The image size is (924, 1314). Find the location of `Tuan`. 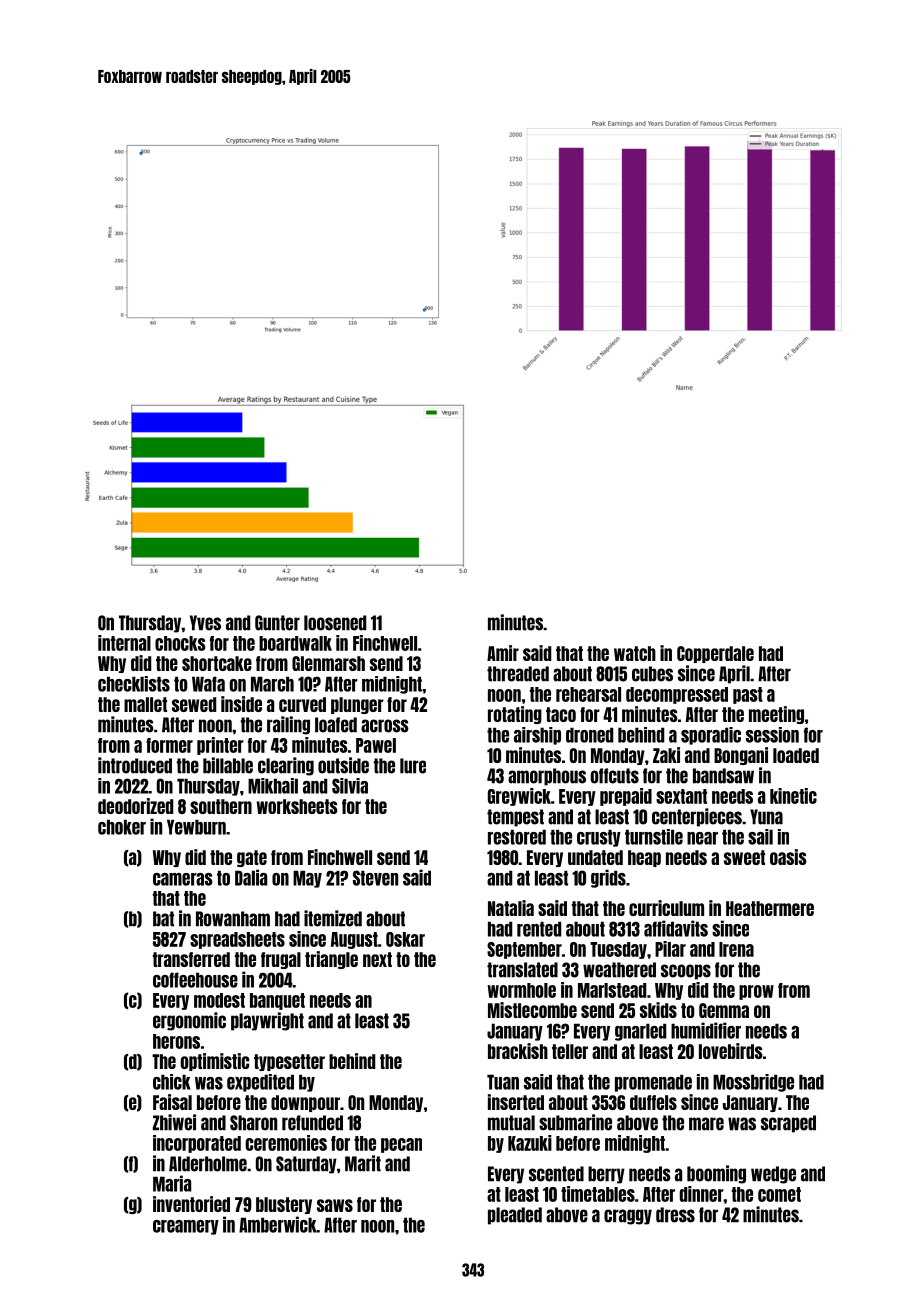

Tuan is located at coordinates (503, 1082).
